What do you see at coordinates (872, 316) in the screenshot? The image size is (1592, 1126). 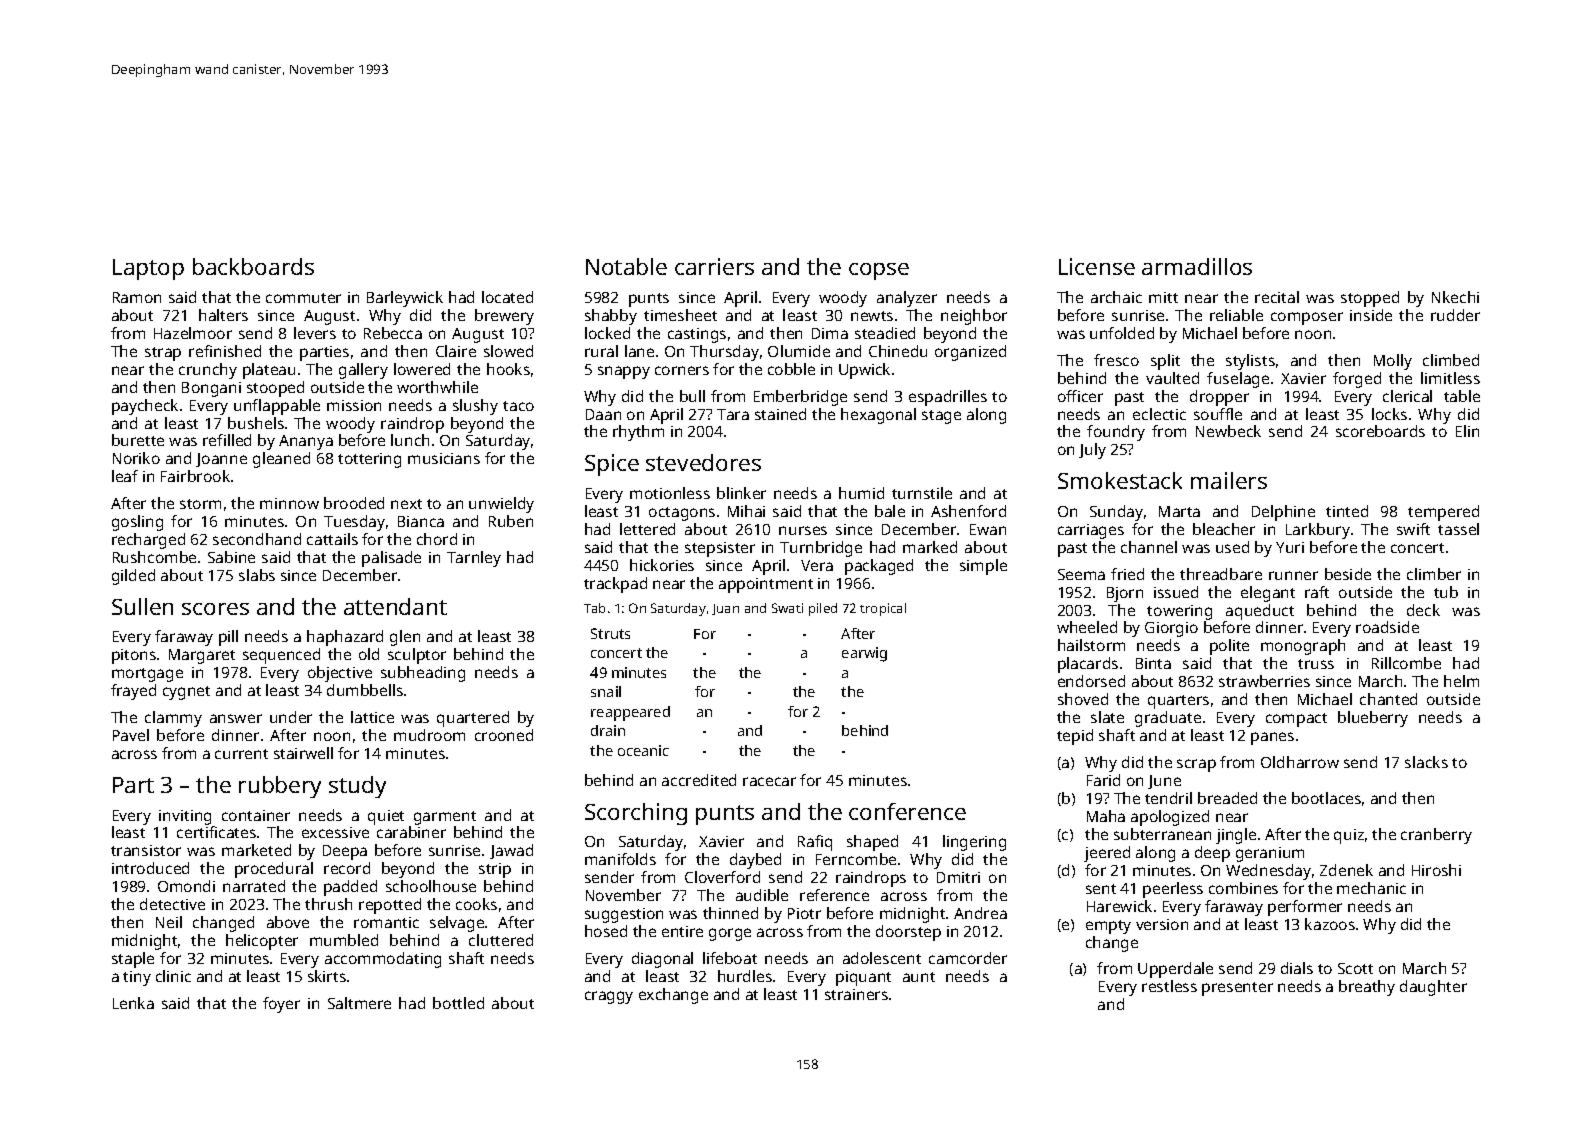 I see `newts` at bounding box center [872, 316].
